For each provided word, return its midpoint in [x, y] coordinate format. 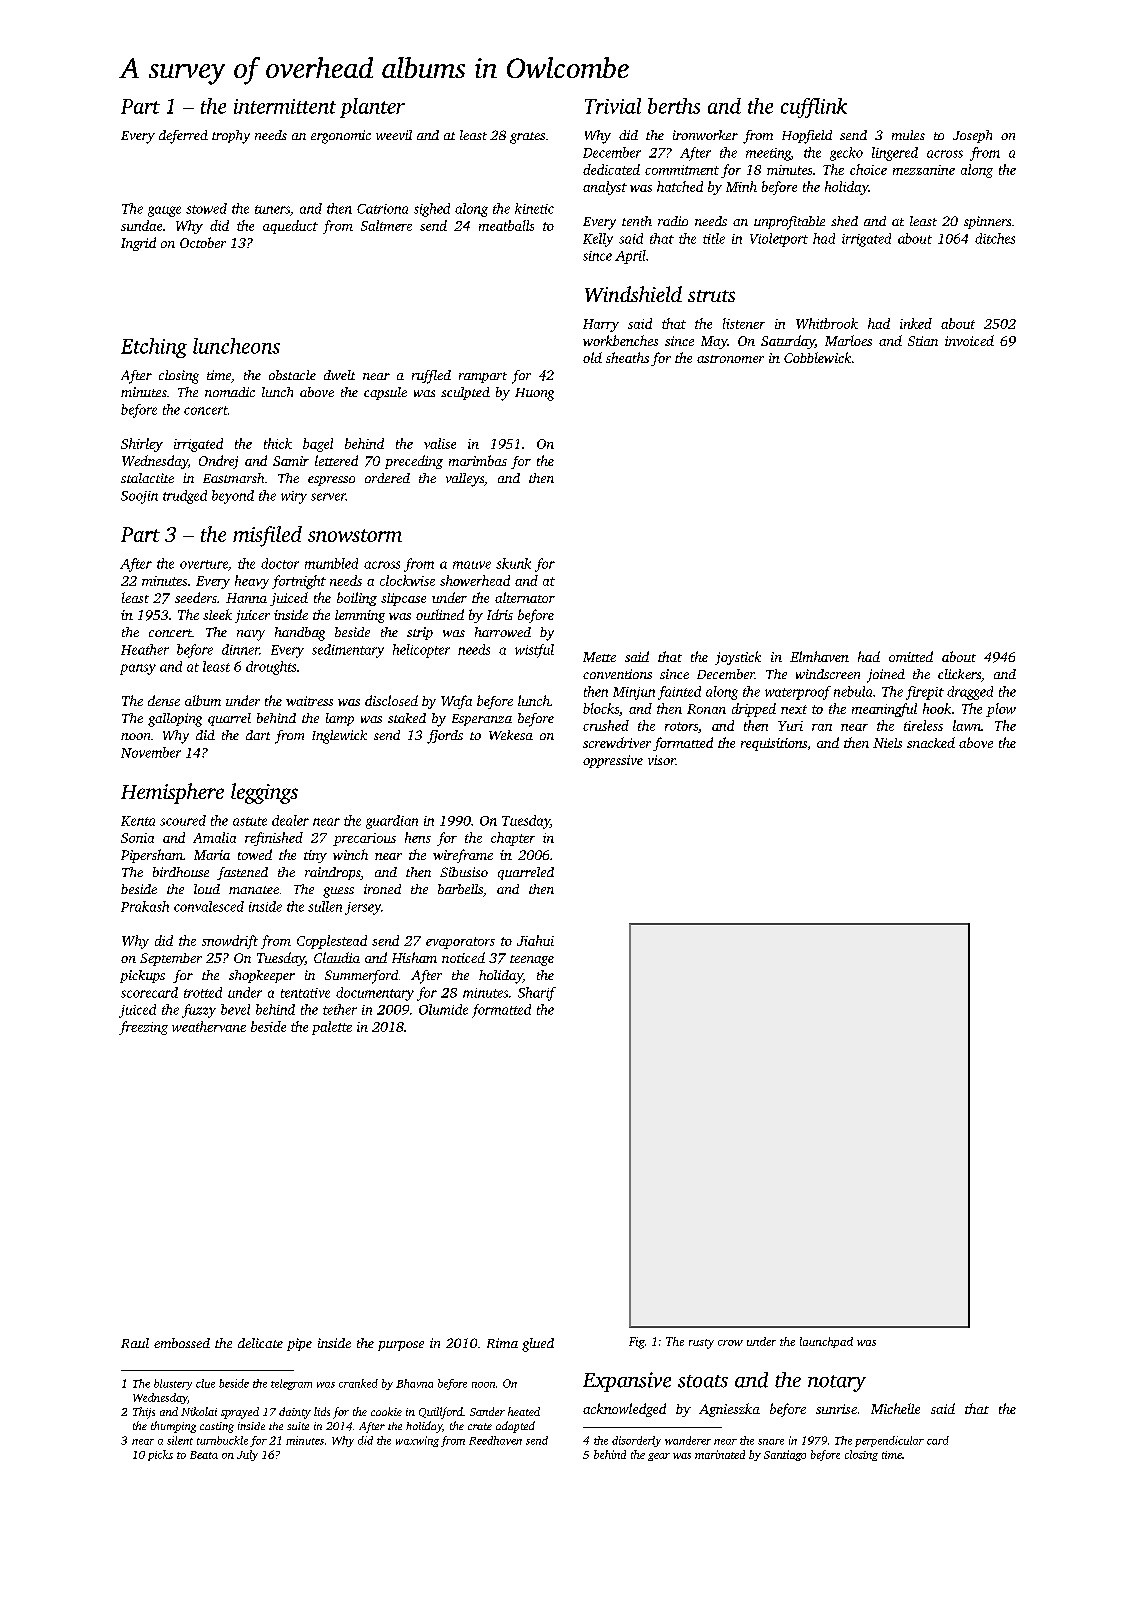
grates [527, 138]
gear [659, 1457]
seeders [196, 597]
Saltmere [386, 225]
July [247, 1455]
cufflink [814, 108]
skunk [513, 563]
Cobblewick [817, 357]
